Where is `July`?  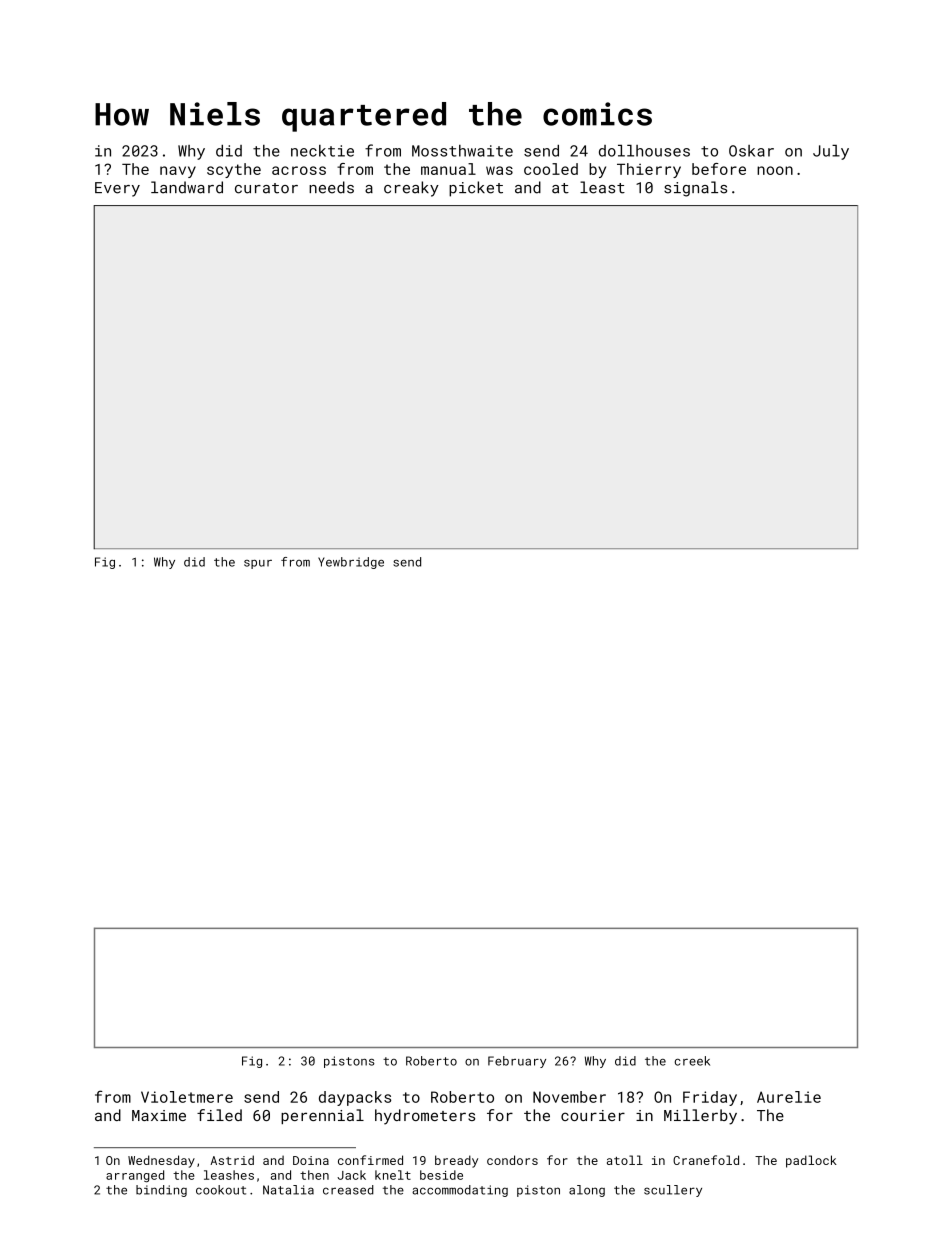 July is located at coordinates (831, 152).
